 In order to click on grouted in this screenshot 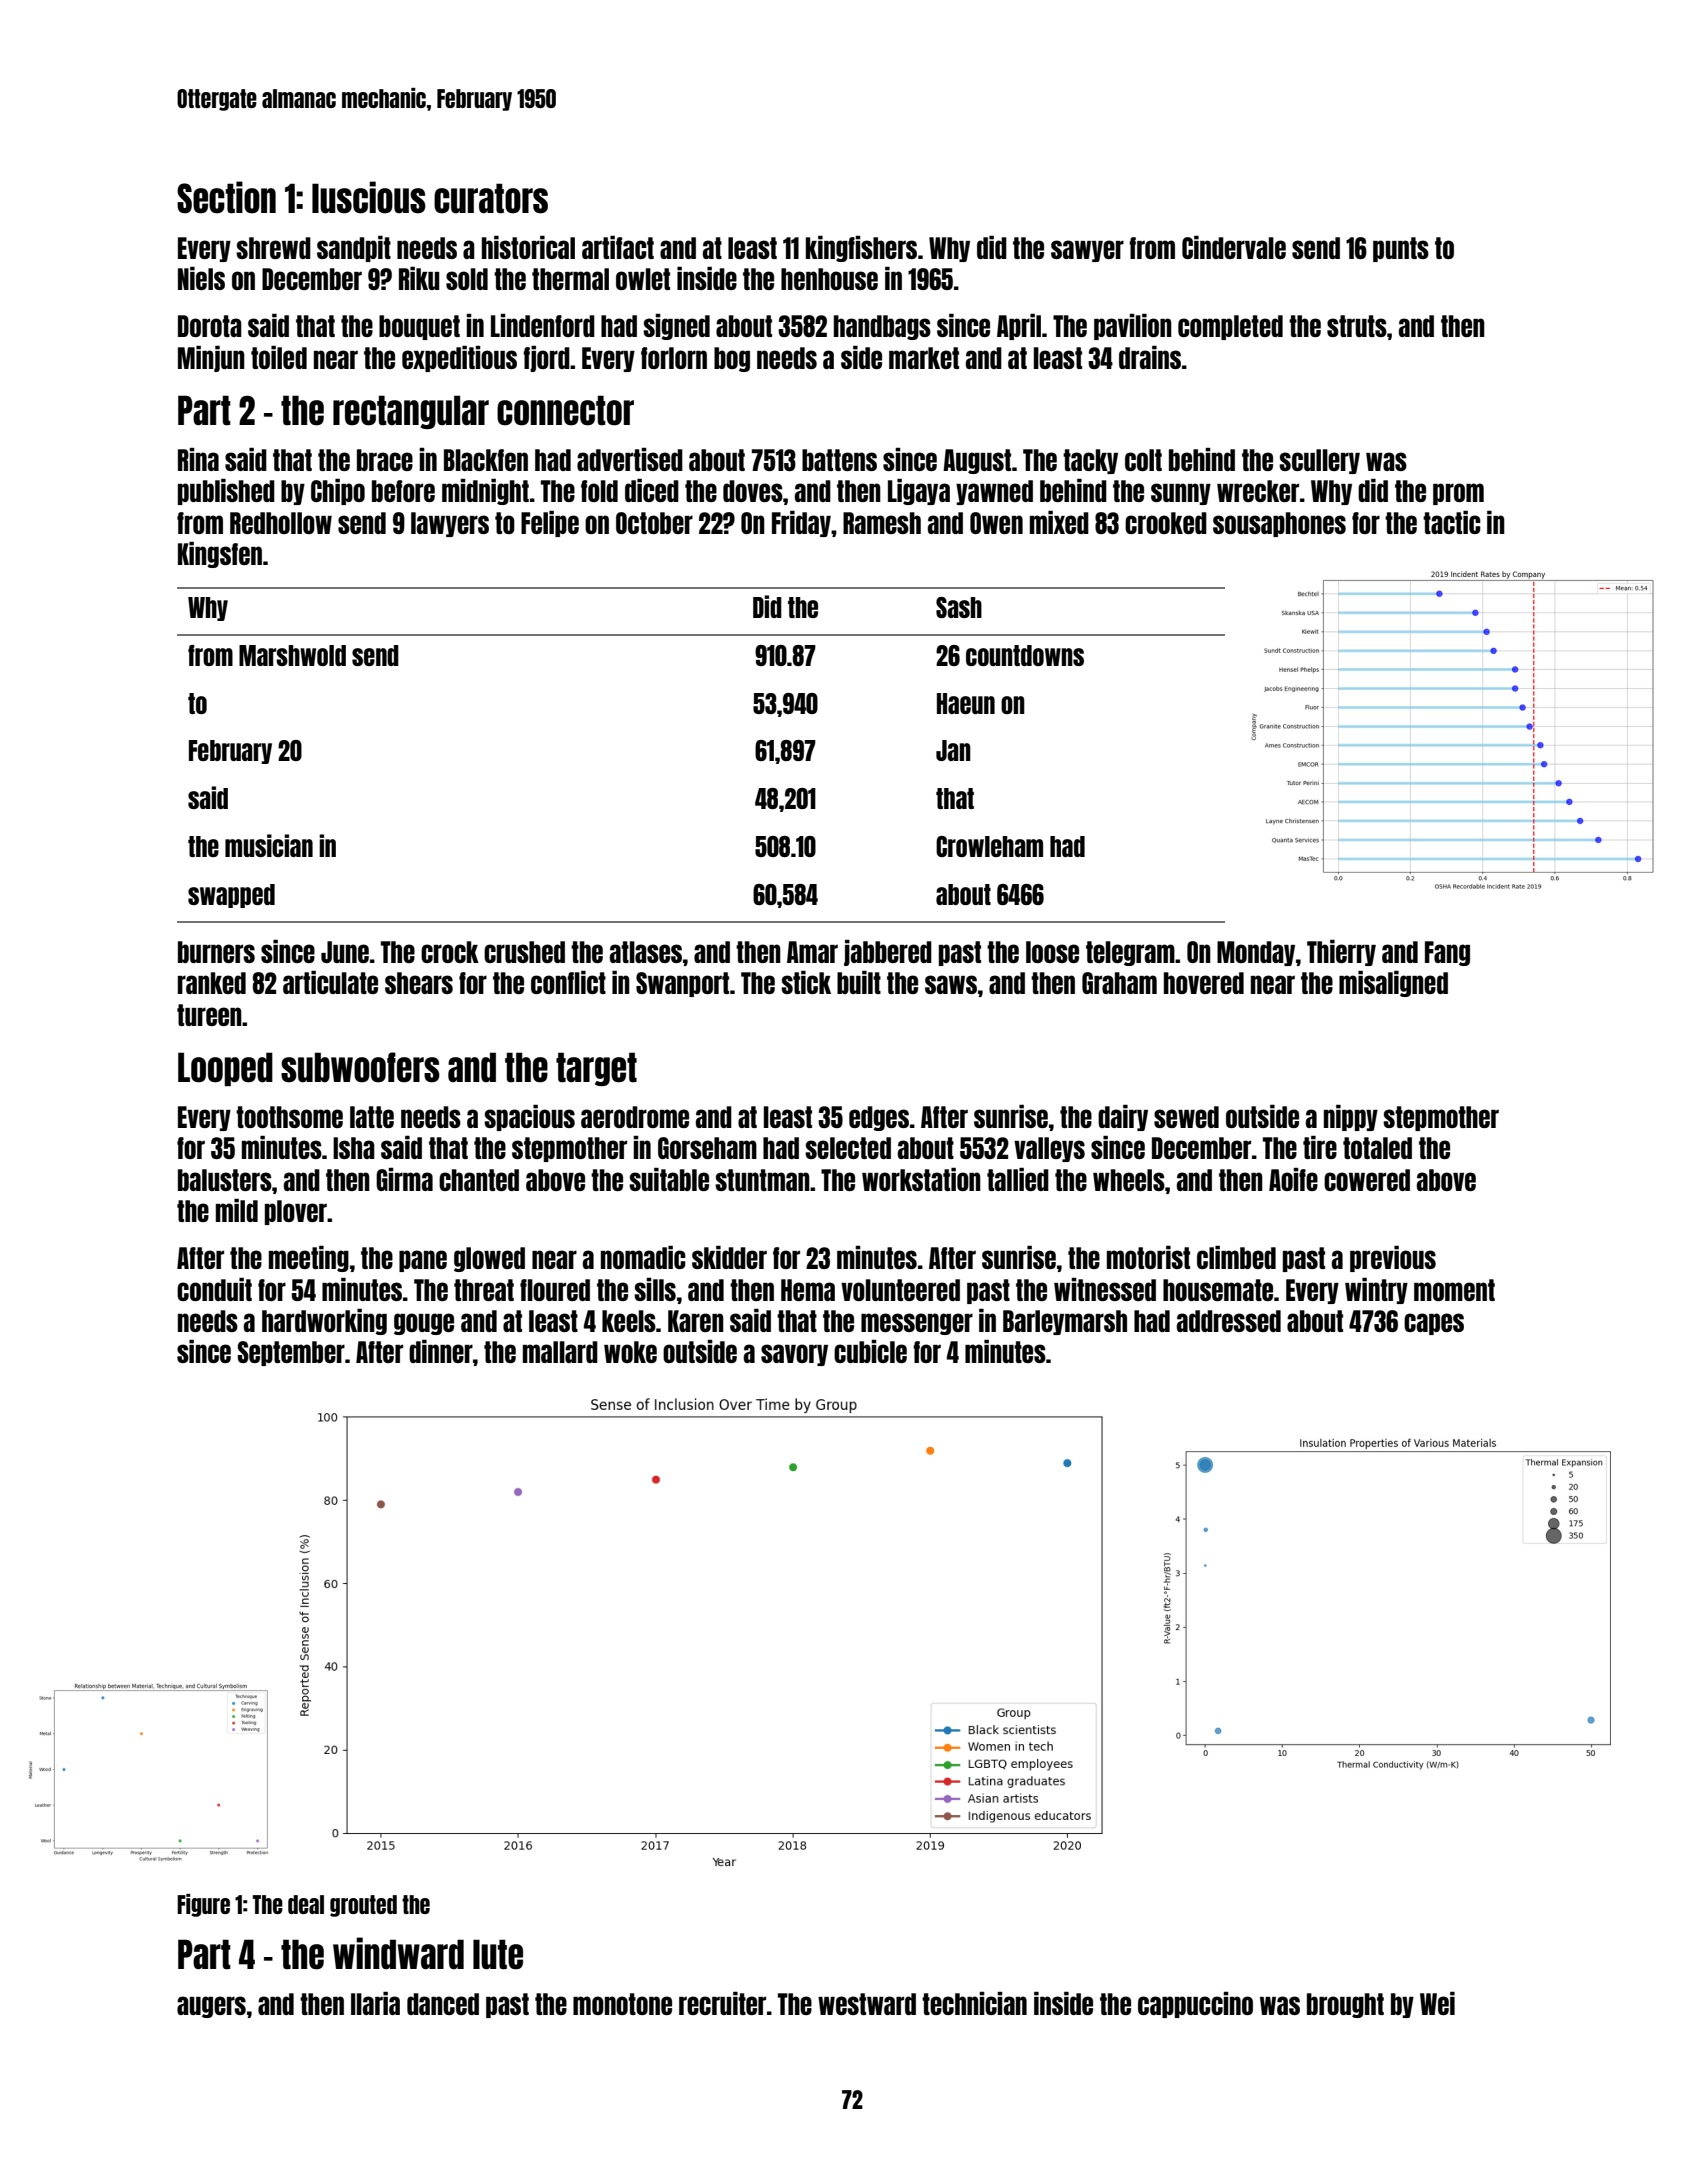, I will do `click(363, 1906)`.
